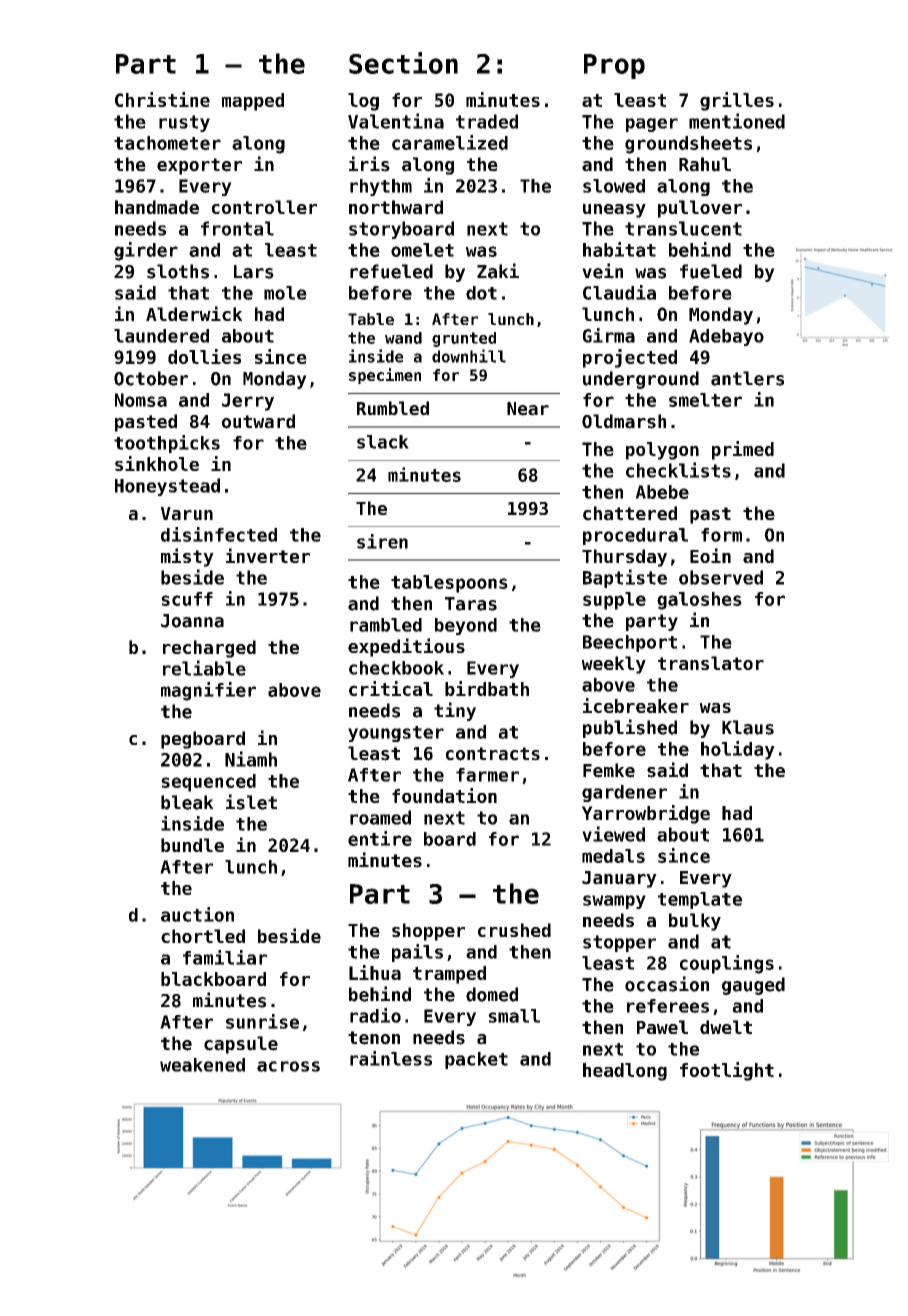 The image size is (908, 1316). What do you see at coordinates (614, 66) in the page?
I see `Prop` at bounding box center [614, 66].
